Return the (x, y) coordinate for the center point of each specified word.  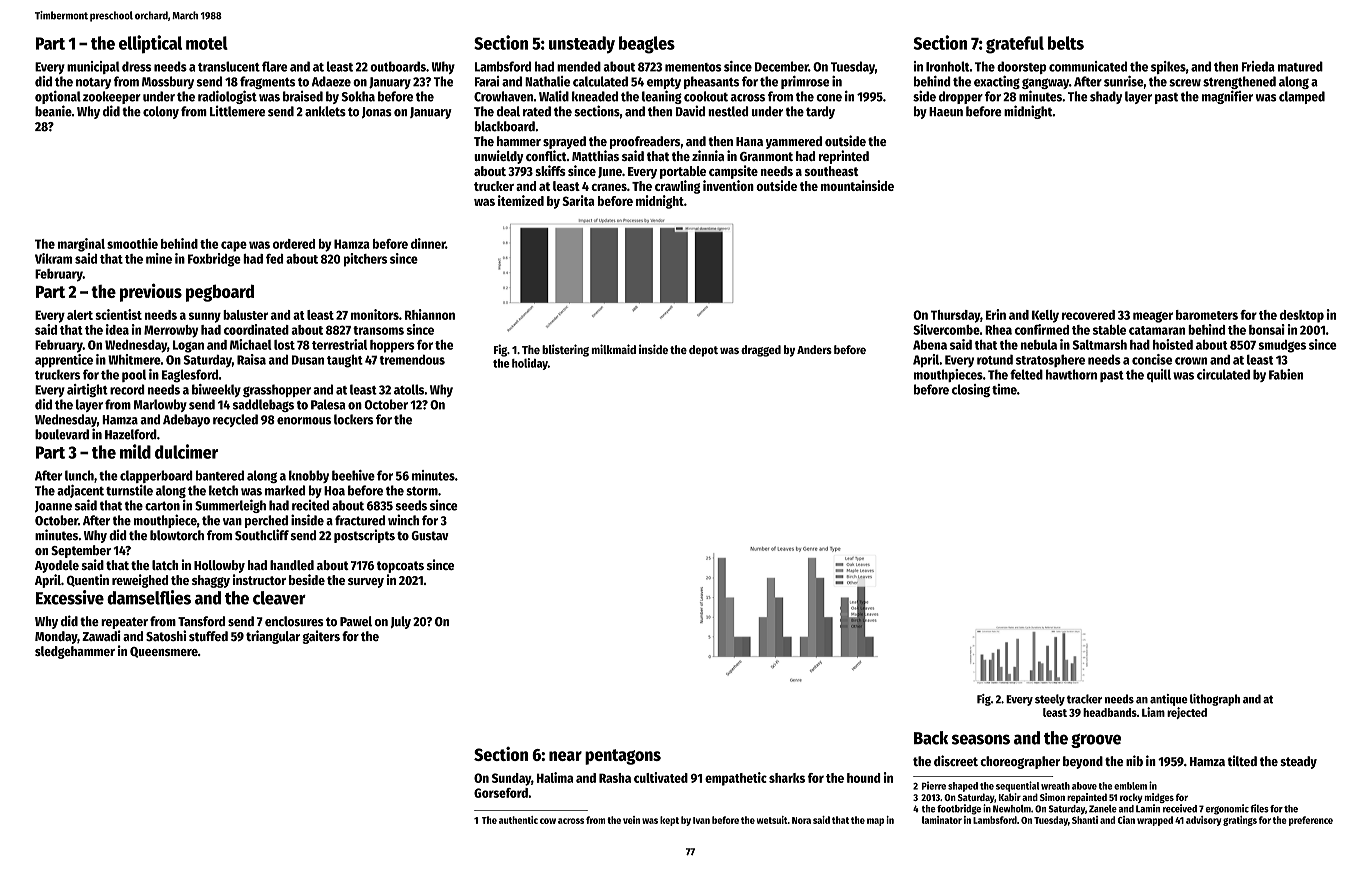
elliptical (150, 44)
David (690, 111)
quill (1159, 375)
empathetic (736, 779)
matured (1300, 66)
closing (971, 390)
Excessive (70, 597)
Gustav (429, 536)
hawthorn (1071, 374)
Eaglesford (190, 376)
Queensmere (164, 652)
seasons (981, 739)
